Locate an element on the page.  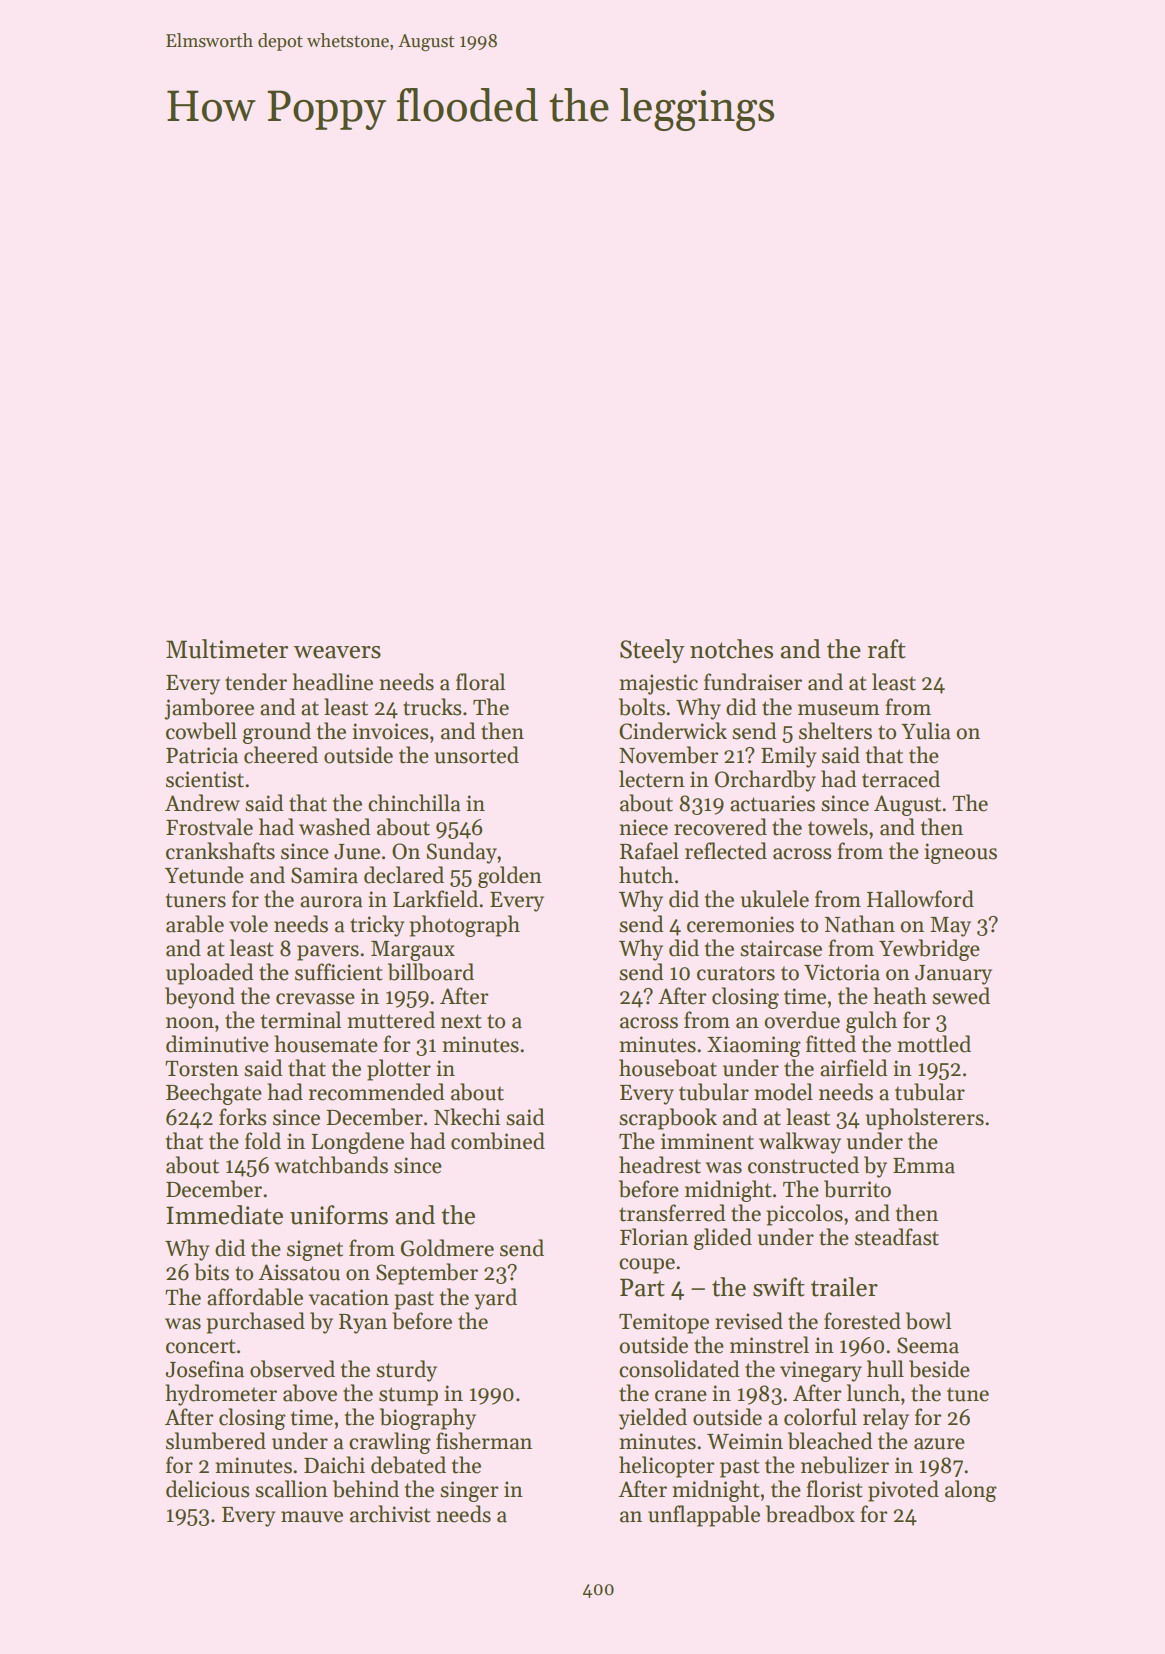
uploaded is located at coordinates (209, 974).
